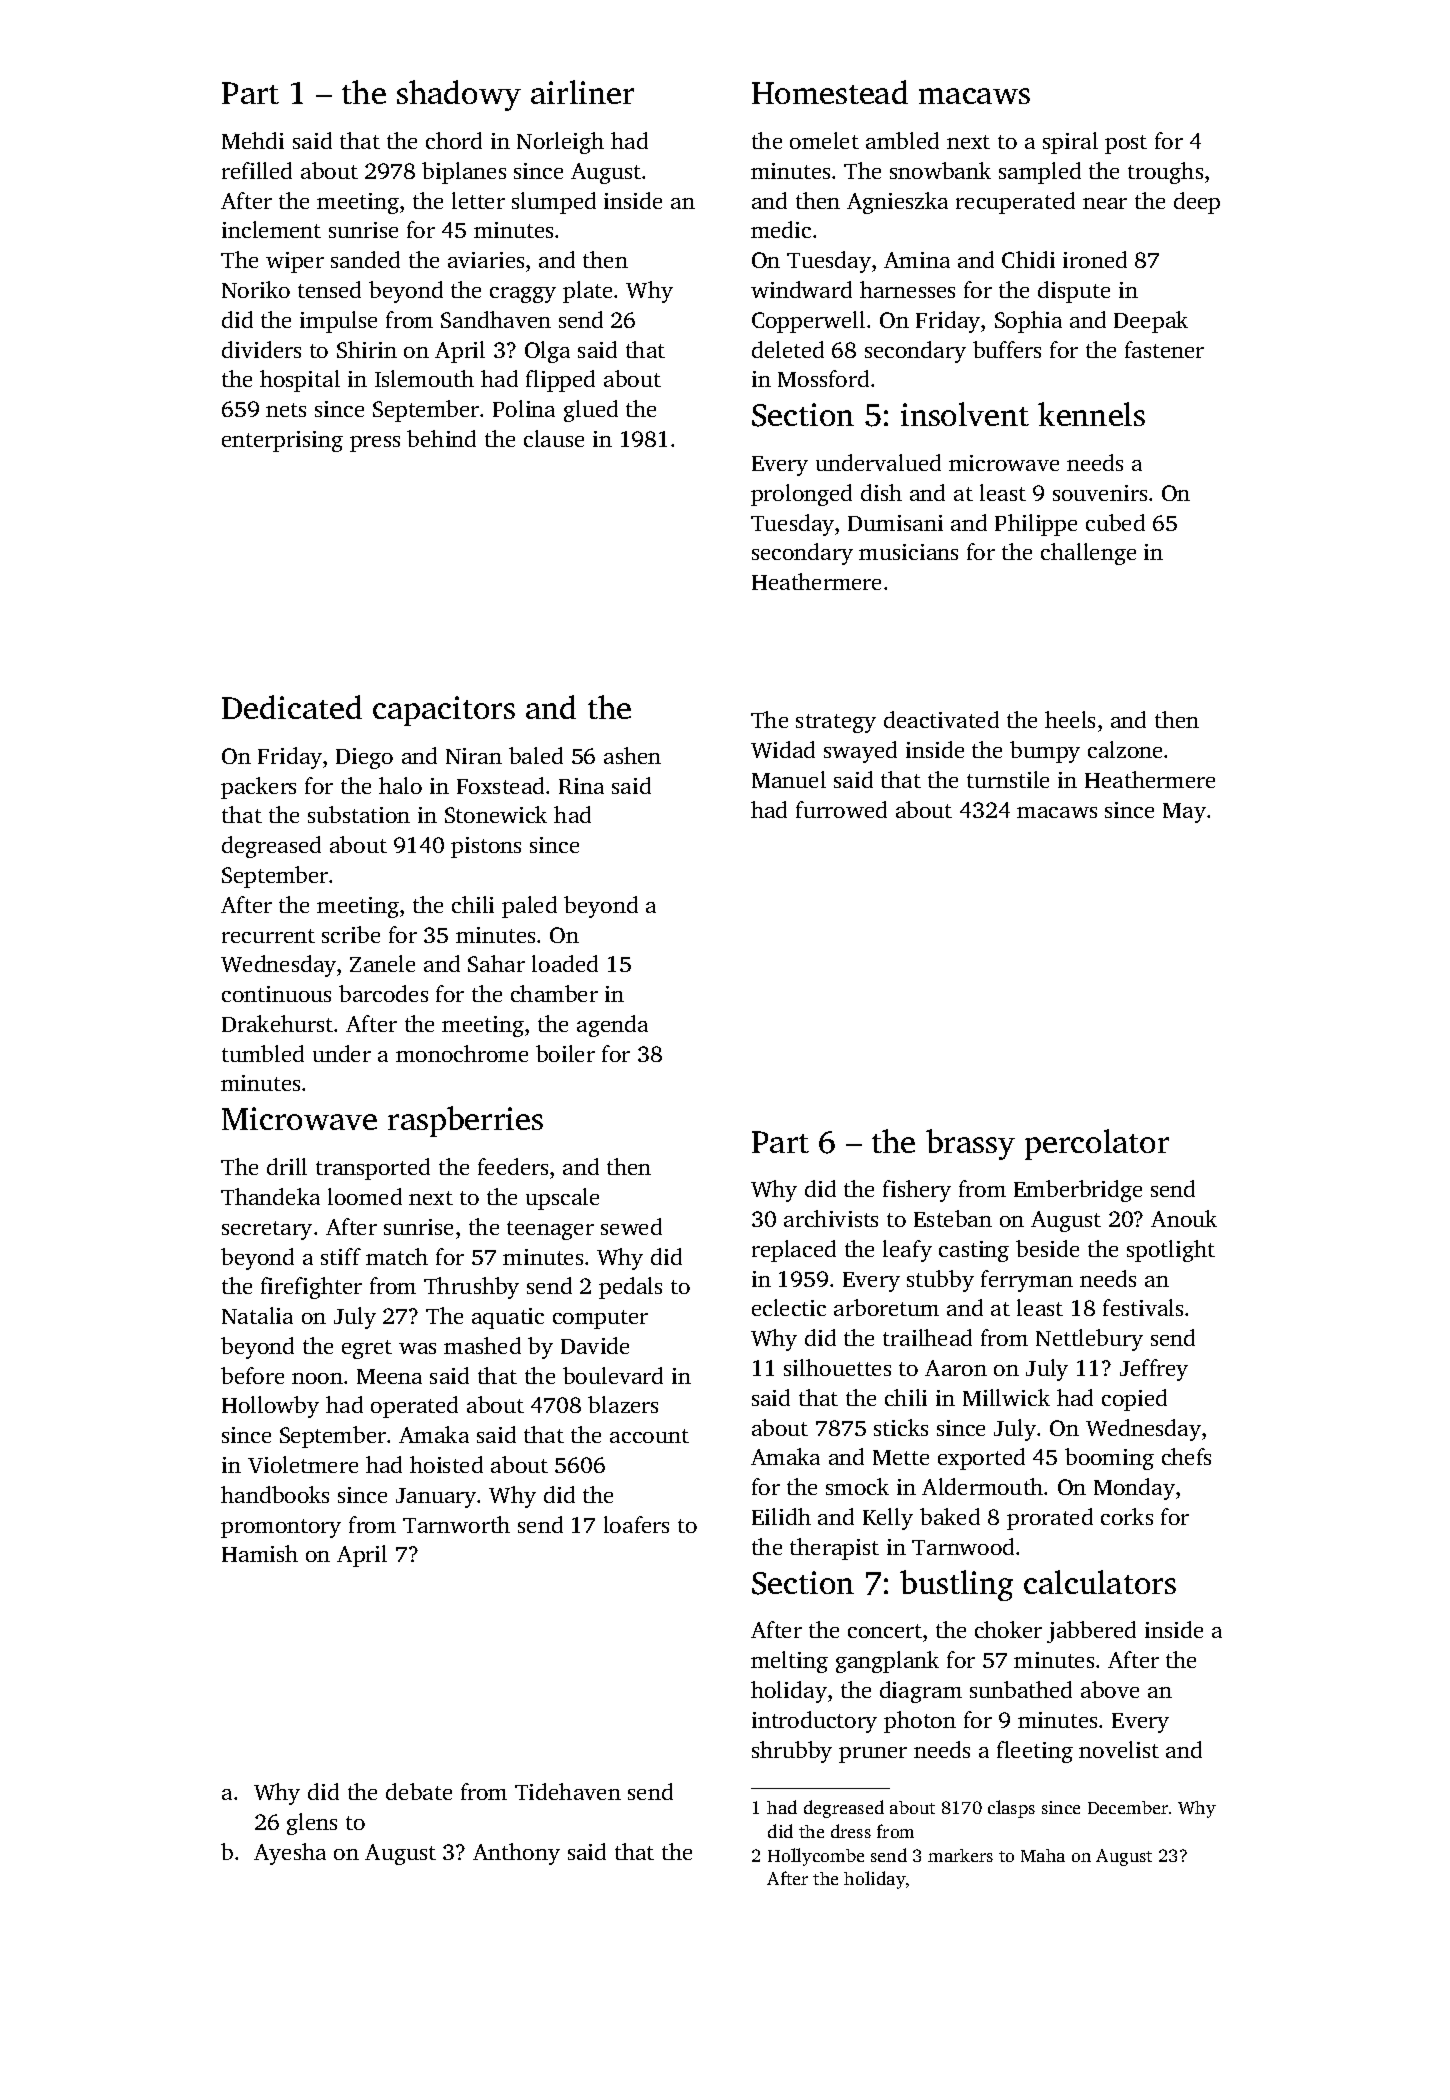  What do you see at coordinates (649, 1436) in the document?
I see `account` at bounding box center [649, 1436].
